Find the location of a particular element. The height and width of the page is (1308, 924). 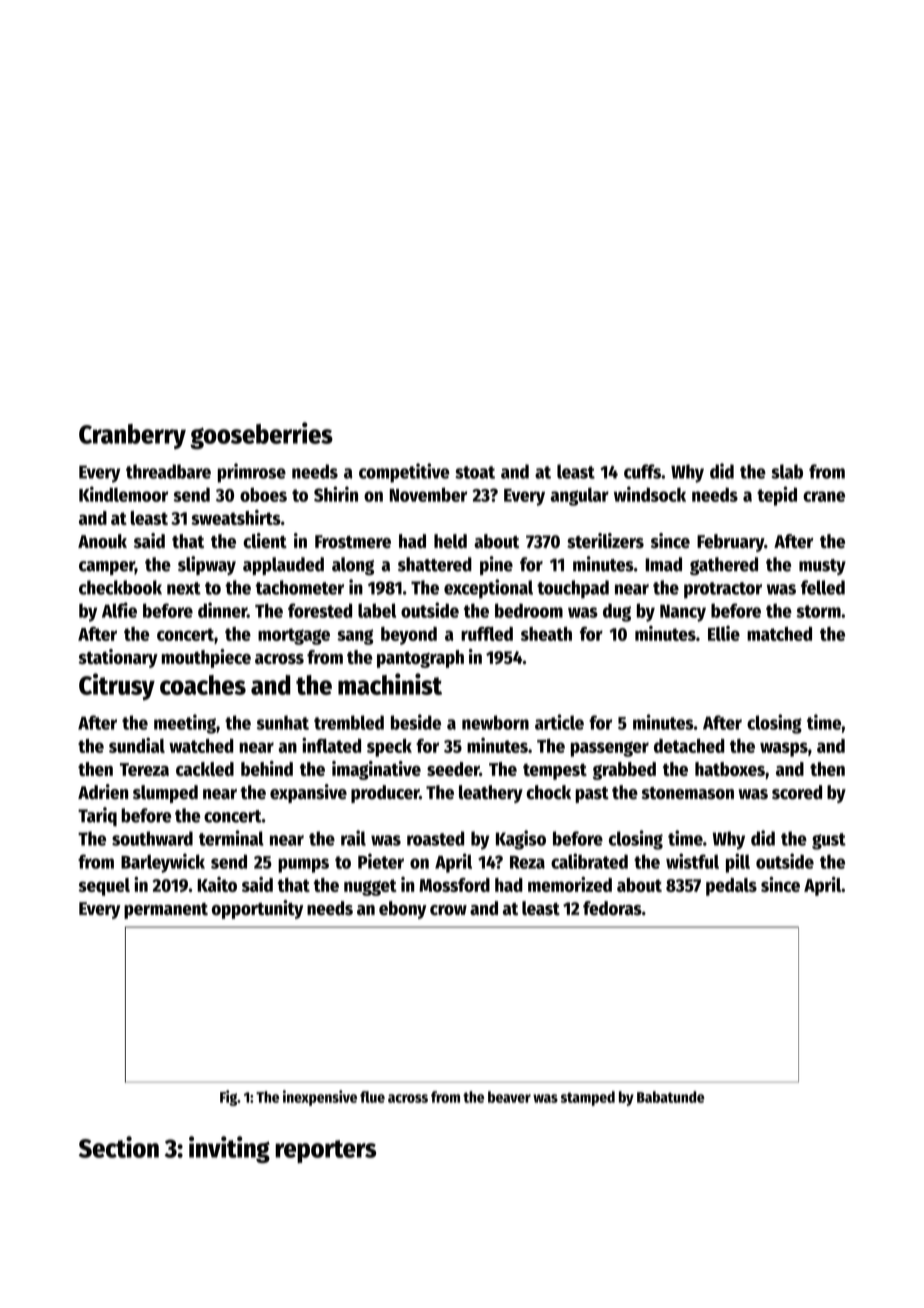

stoat is located at coordinates (475, 472).
